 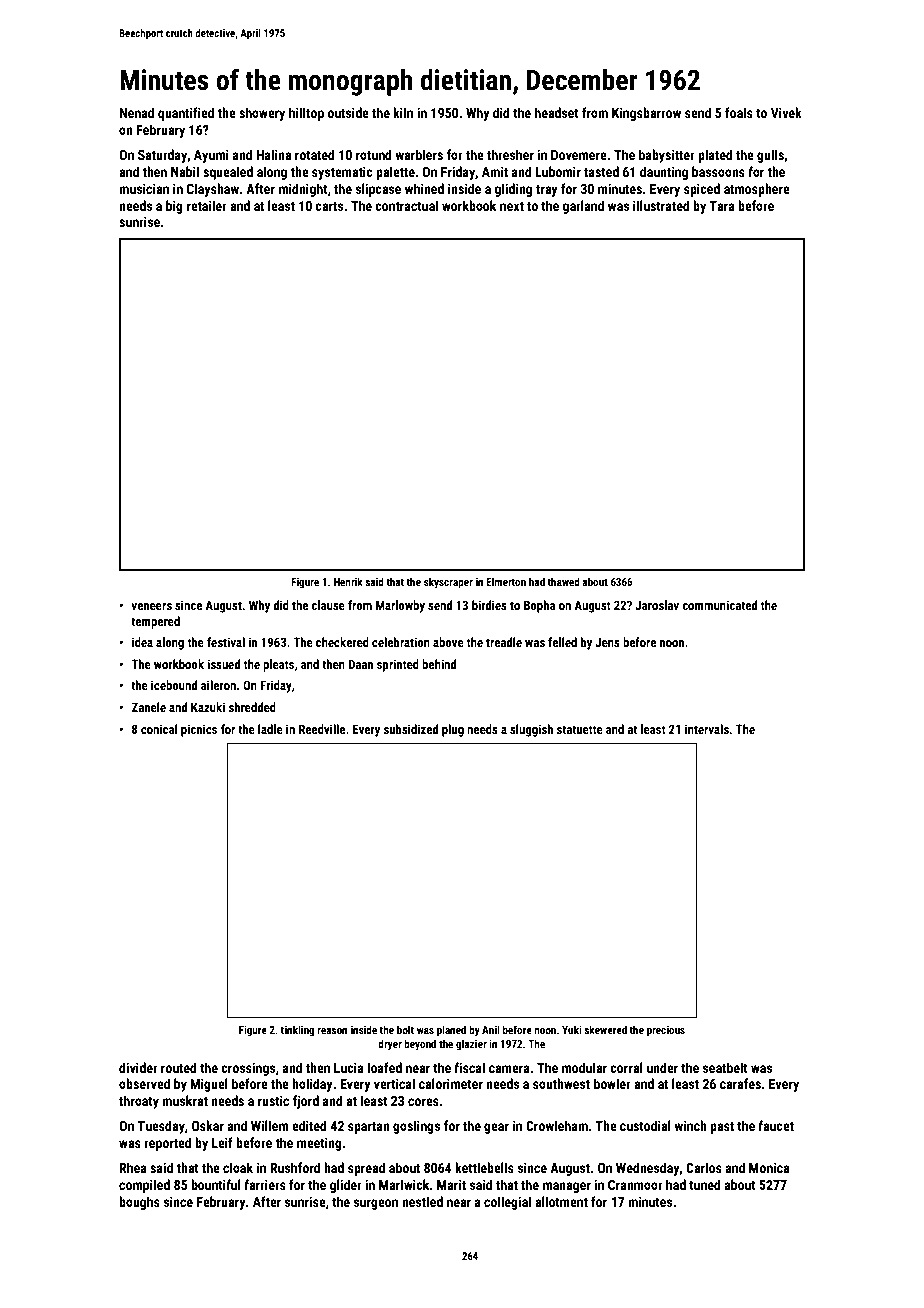 I want to click on foals, so click(x=739, y=112).
